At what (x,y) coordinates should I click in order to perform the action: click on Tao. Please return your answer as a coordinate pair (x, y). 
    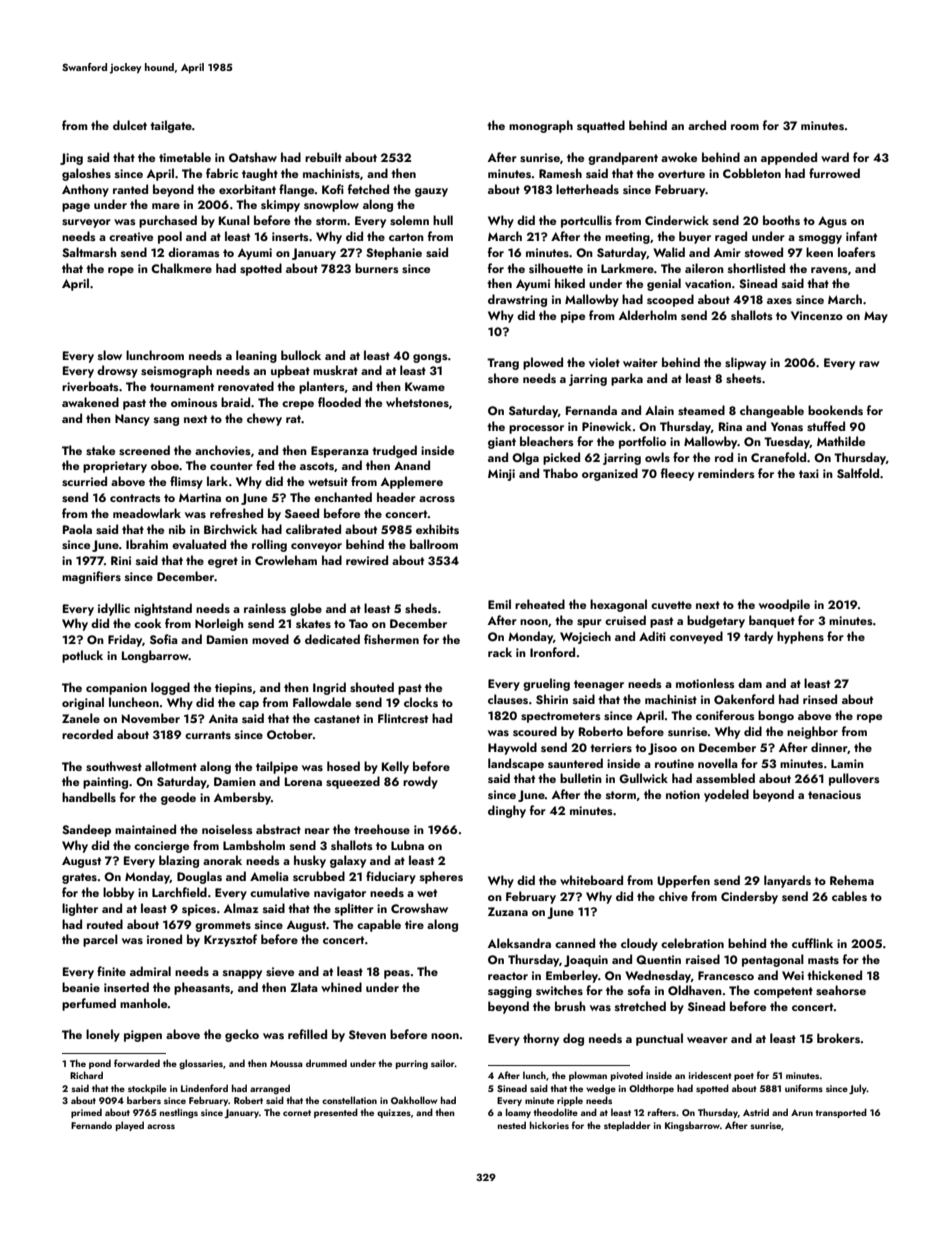
    Looking at the image, I should click on (358, 623).
